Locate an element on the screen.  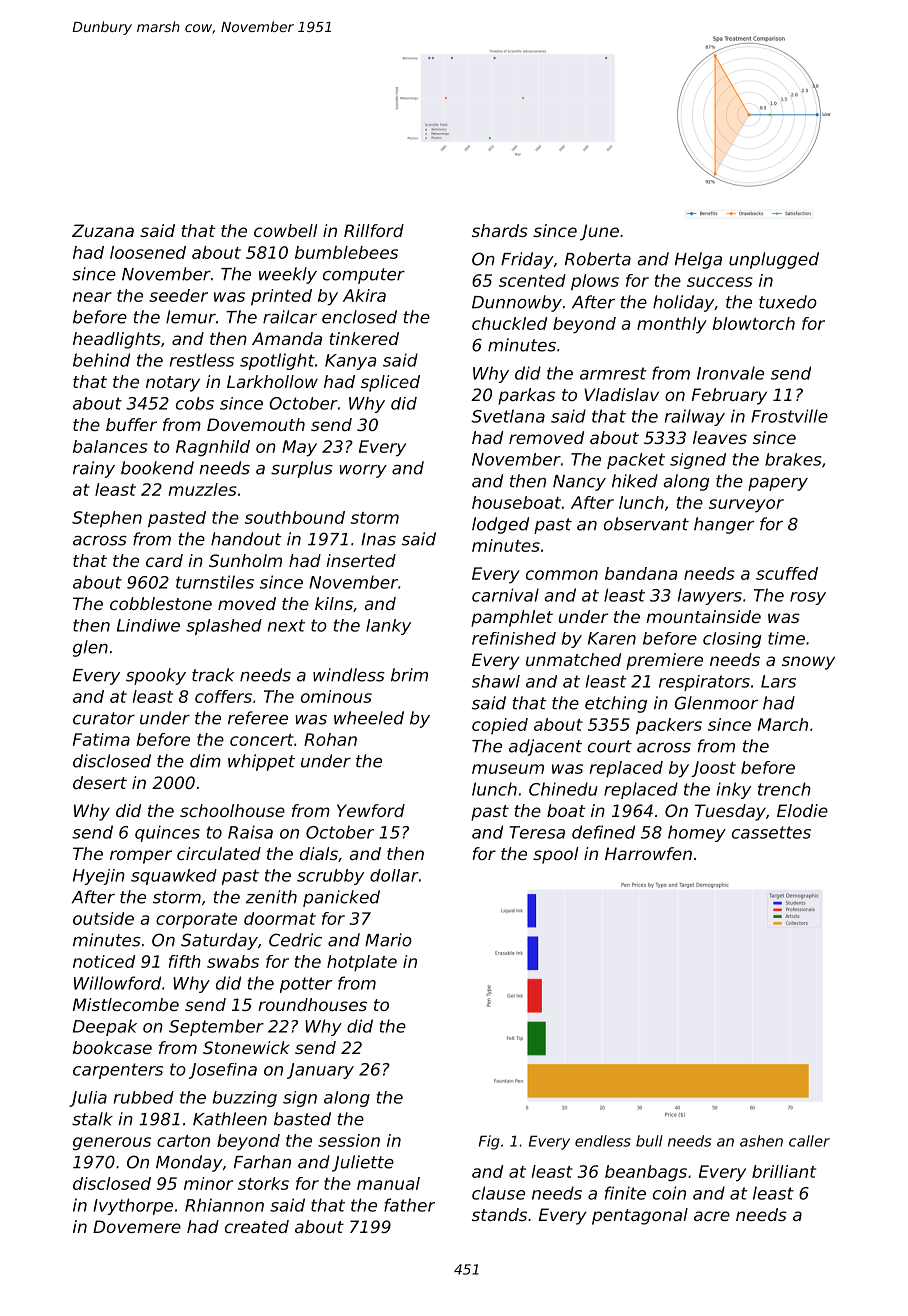
Lindiwe is located at coordinates (148, 625).
